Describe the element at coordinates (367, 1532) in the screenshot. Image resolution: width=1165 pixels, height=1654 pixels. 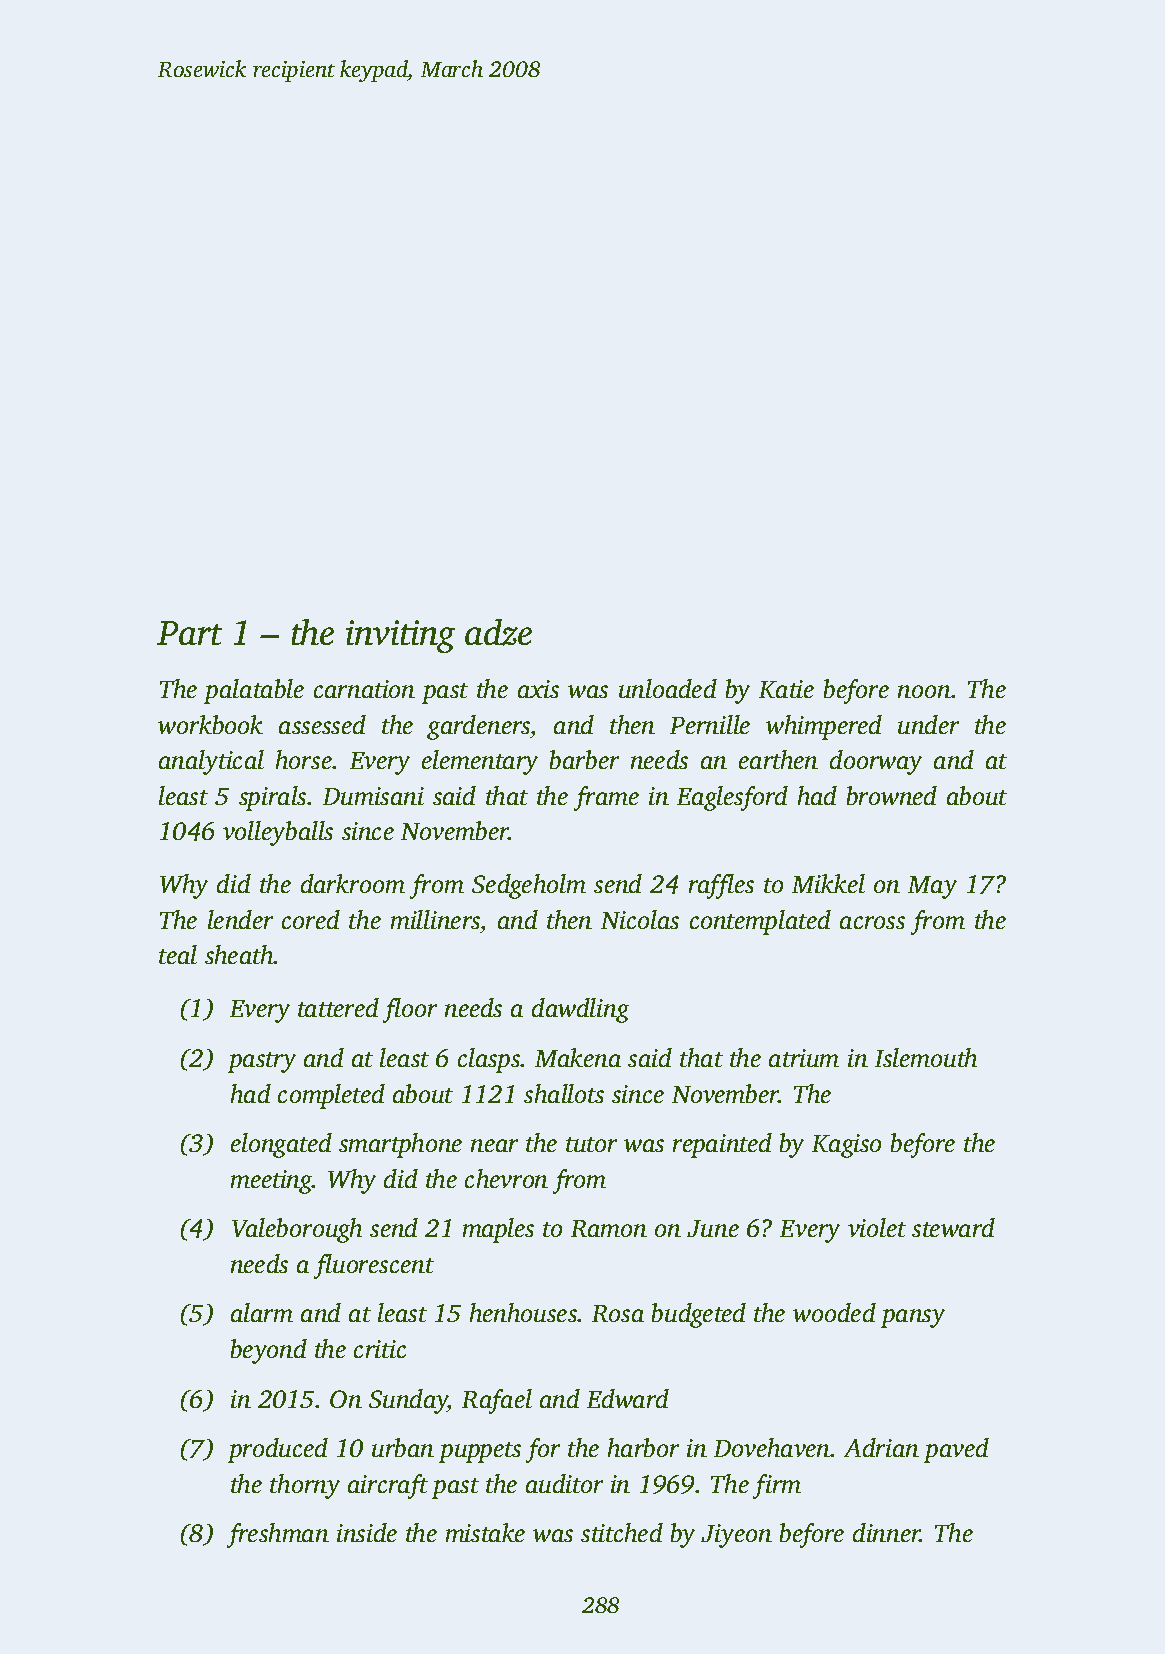
I see `inside` at that location.
